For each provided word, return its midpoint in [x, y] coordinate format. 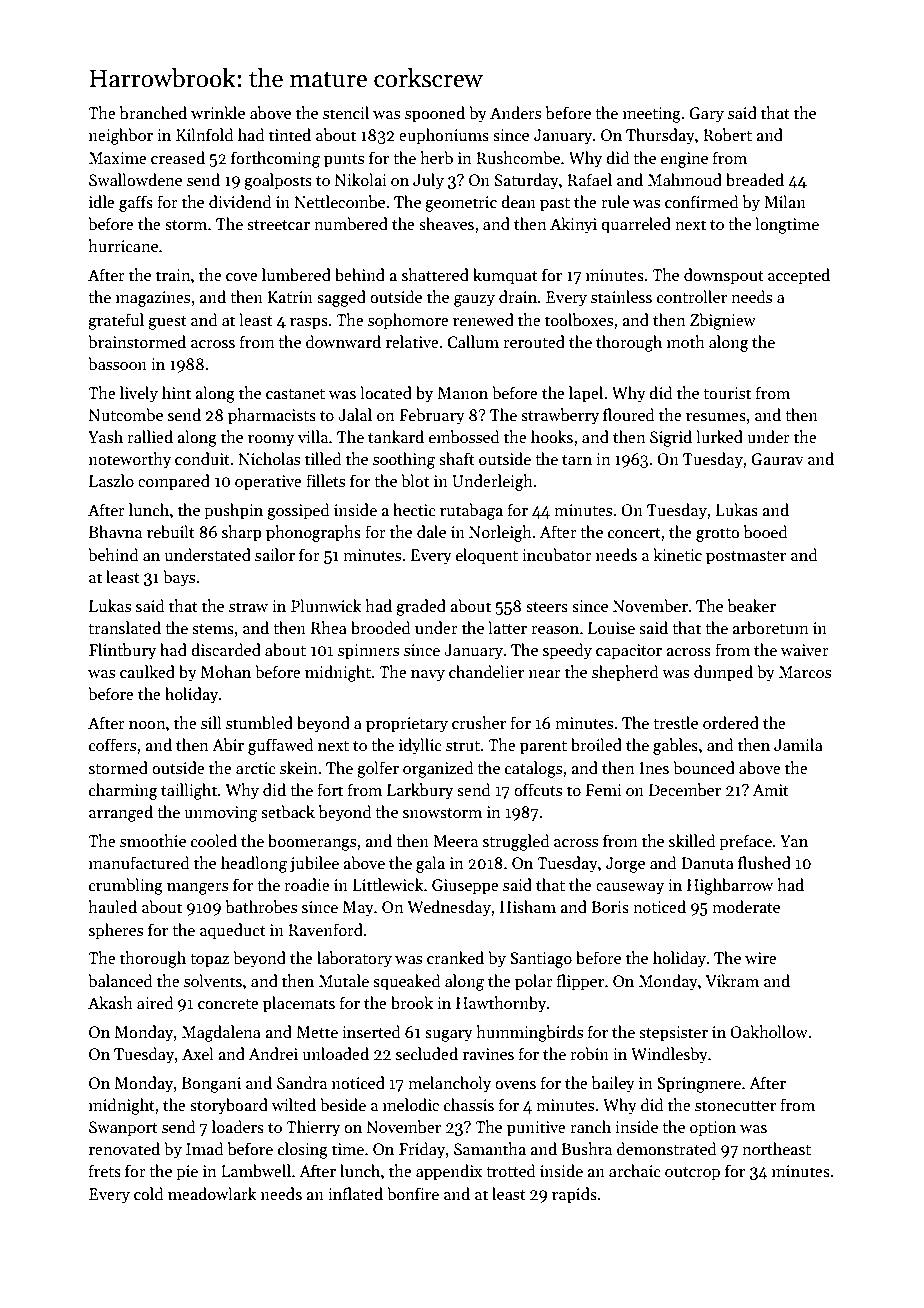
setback [288, 812]
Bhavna [115, 531]
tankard [396, 436]
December [685, 790]
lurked [719, 436]
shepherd [625, 673]
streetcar [278, 225]
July [428, 181]
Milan [785, 201]
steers [547, 607]
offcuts [538, 789]
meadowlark [212, 1193]
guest [167, 323]
